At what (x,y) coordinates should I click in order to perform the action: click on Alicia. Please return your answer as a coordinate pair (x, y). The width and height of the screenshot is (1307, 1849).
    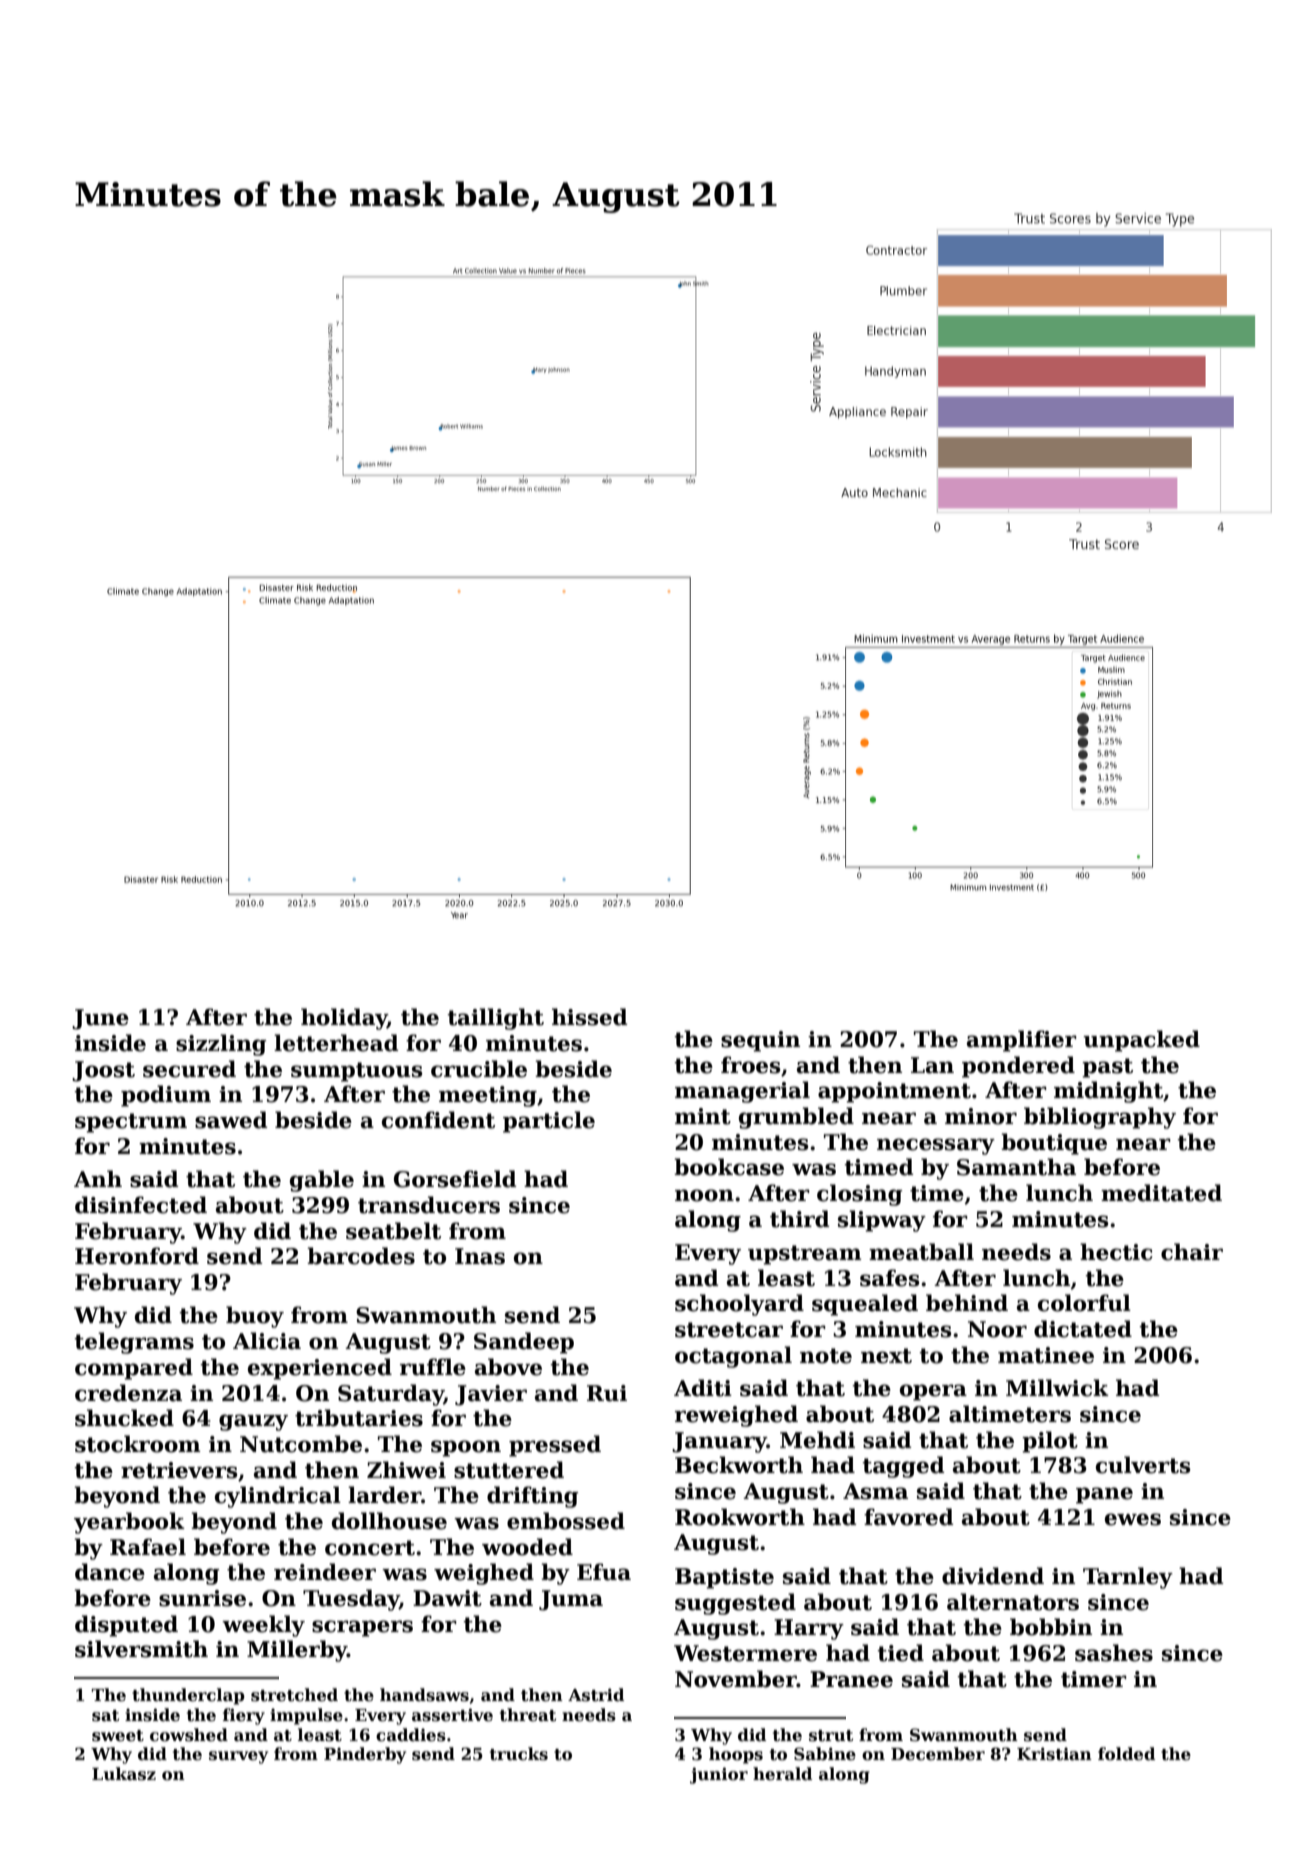
    Looking at the image, I should click on (267, 1341).
